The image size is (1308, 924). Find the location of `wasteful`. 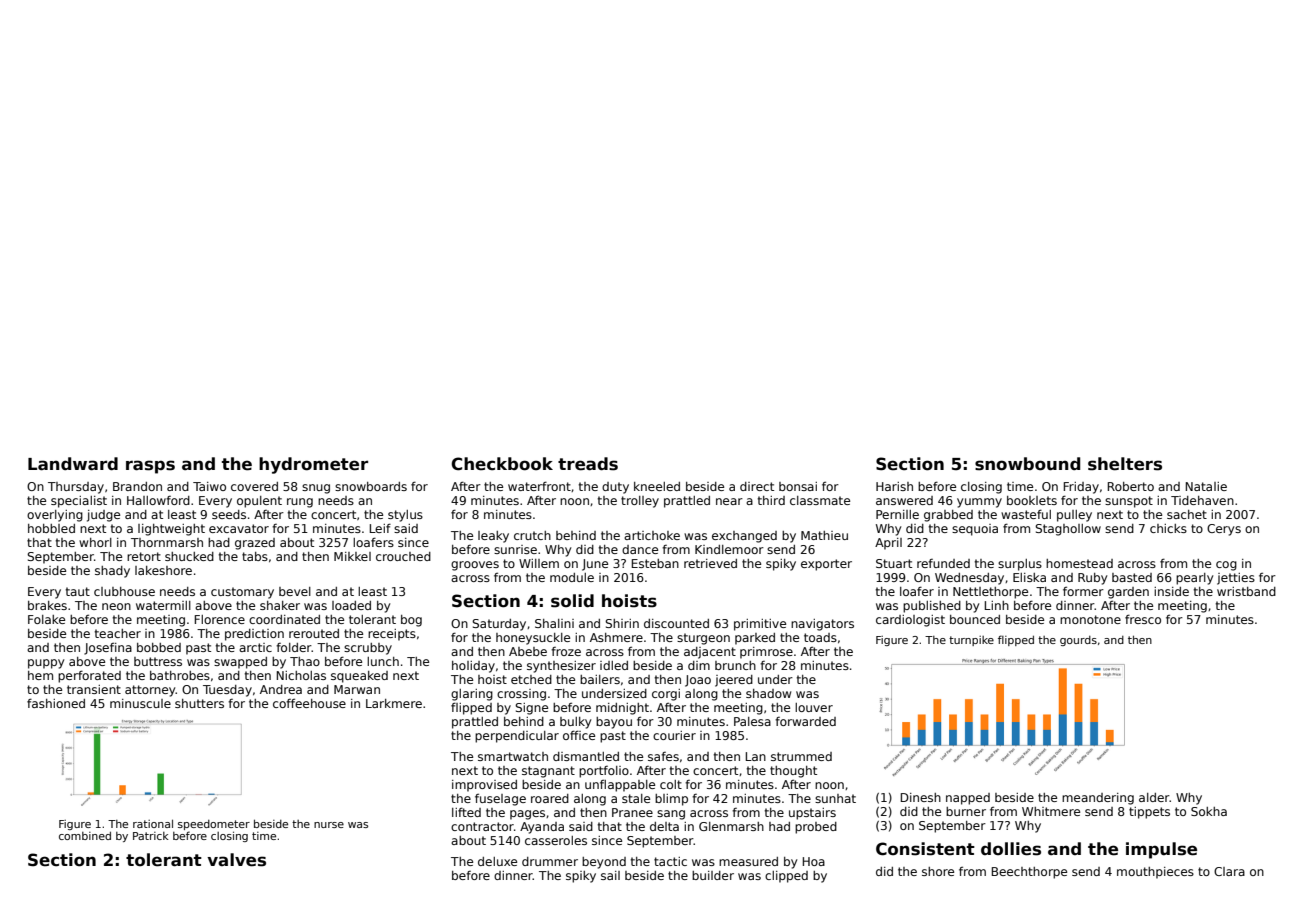

wasteful is located at coordinates (1026, 514).
